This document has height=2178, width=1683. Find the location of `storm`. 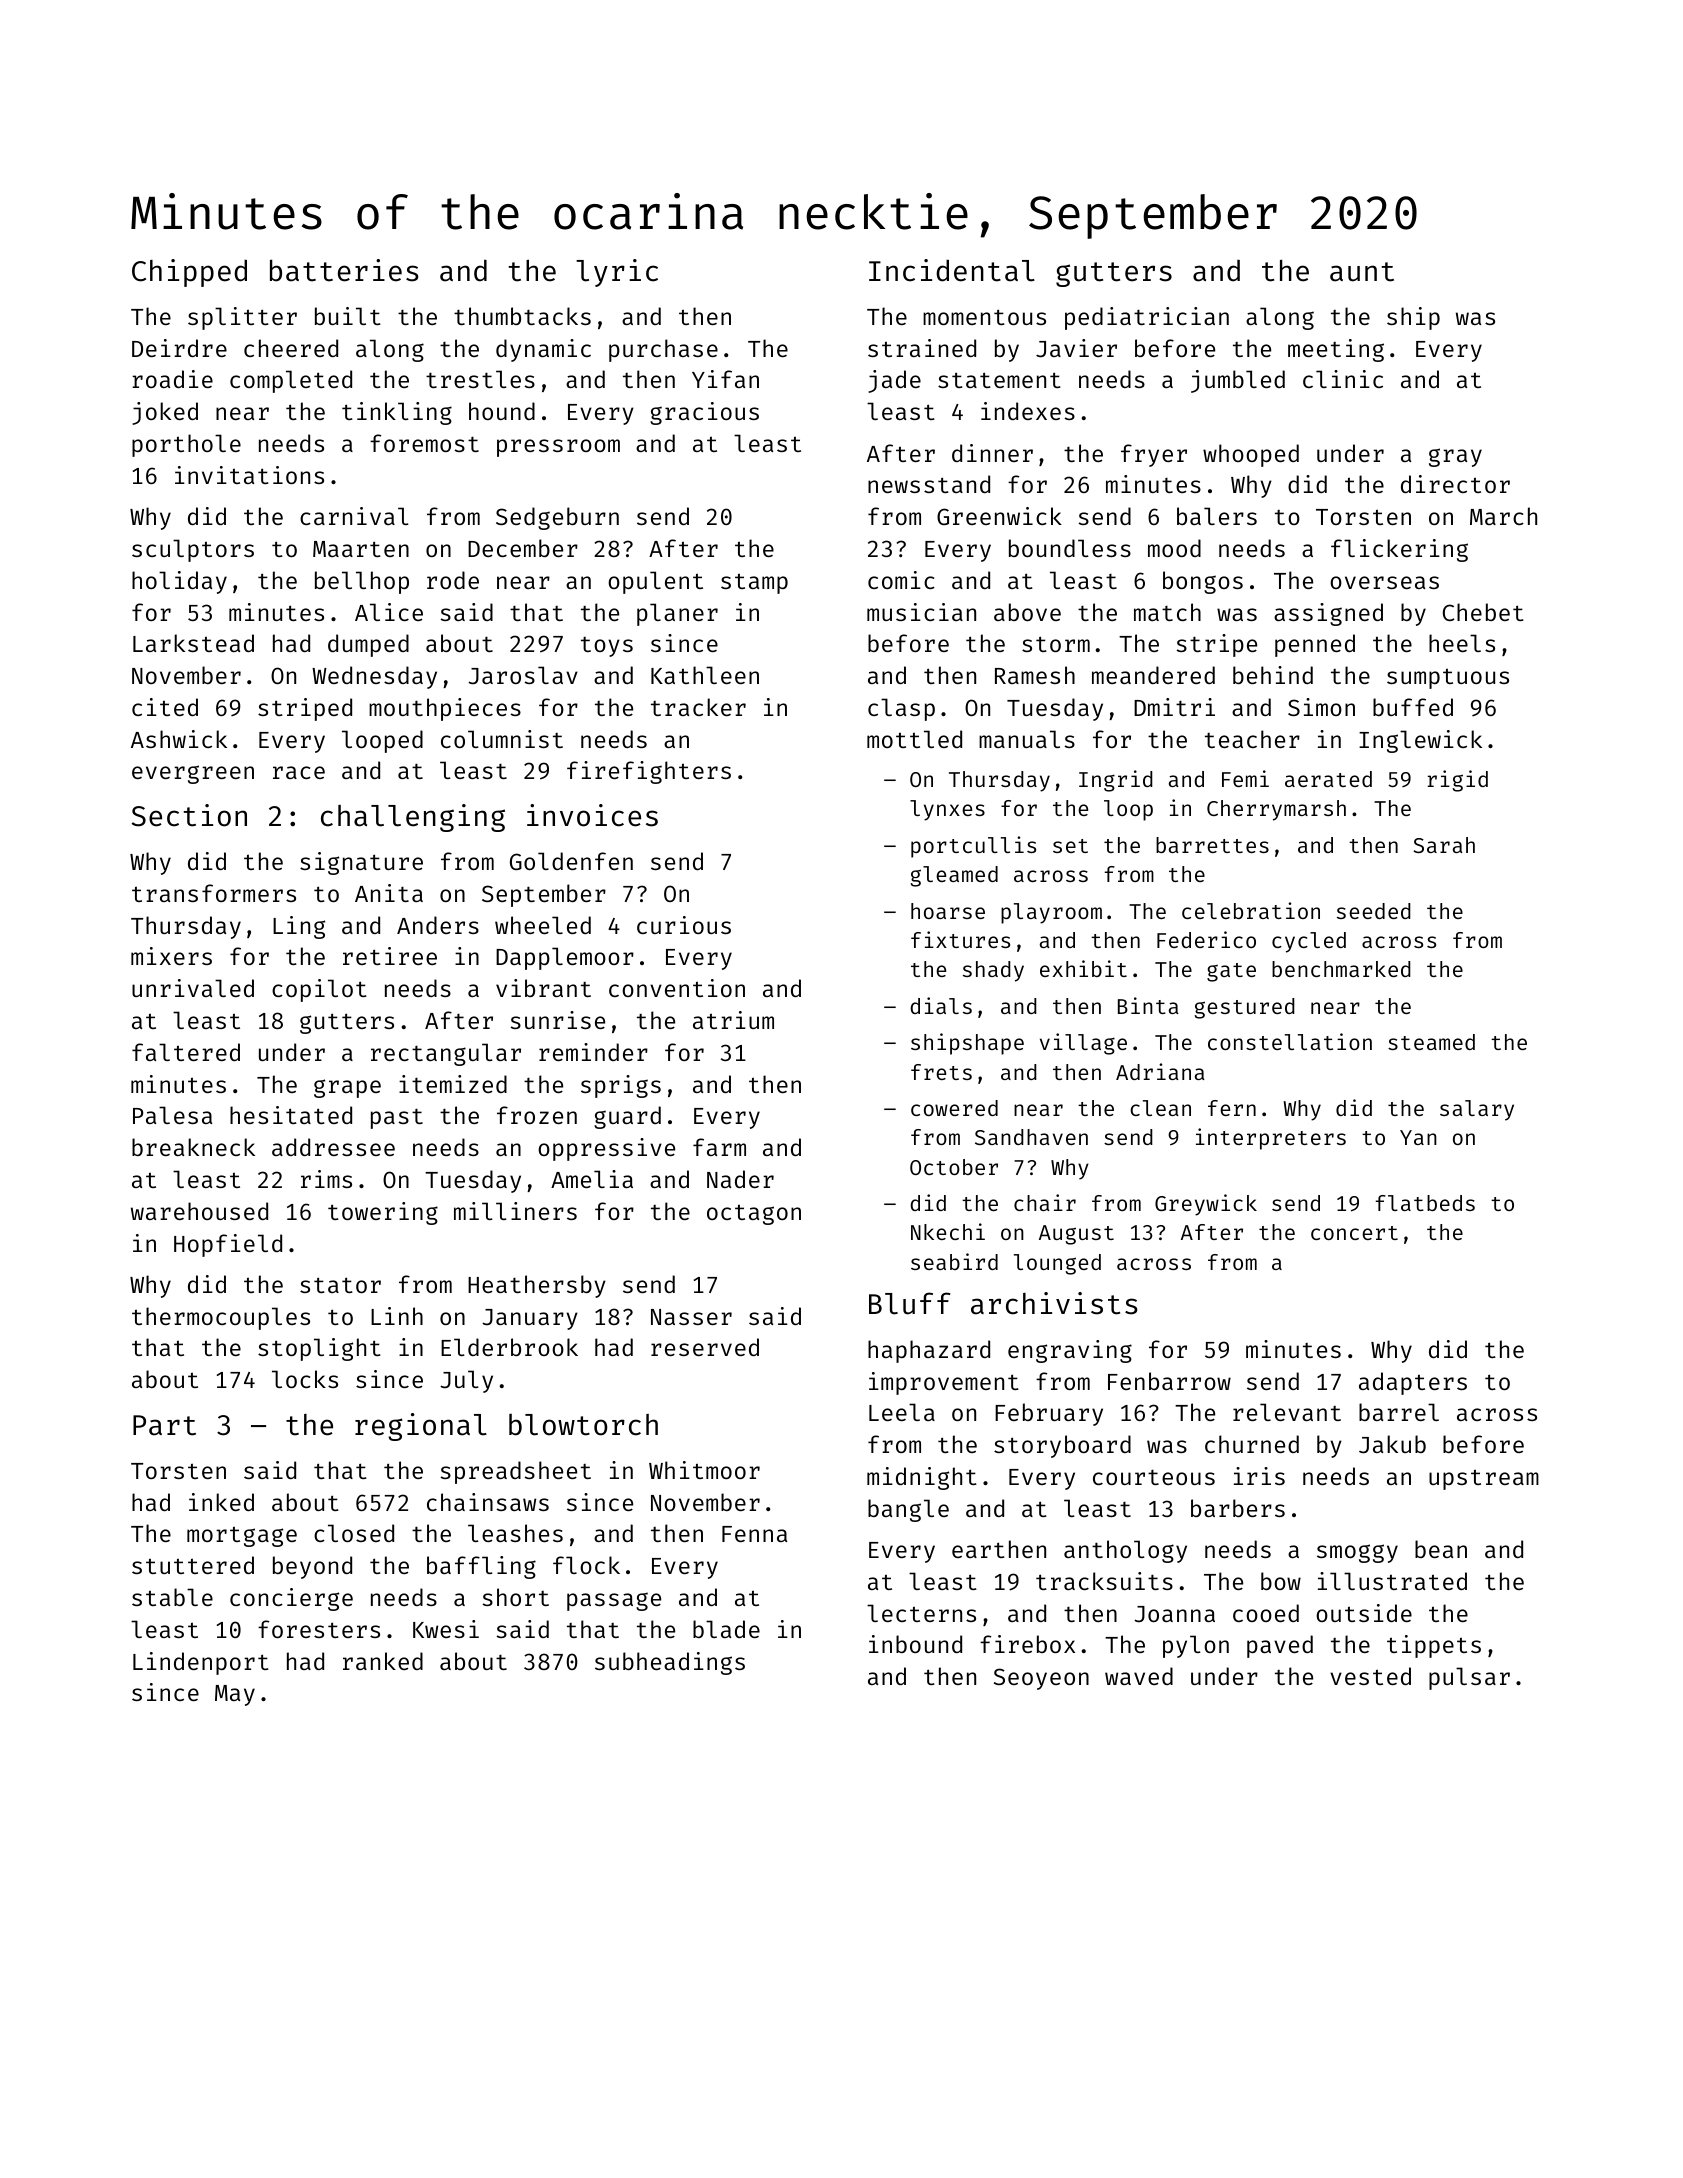

storm is located at coordinates (1056, 644).
